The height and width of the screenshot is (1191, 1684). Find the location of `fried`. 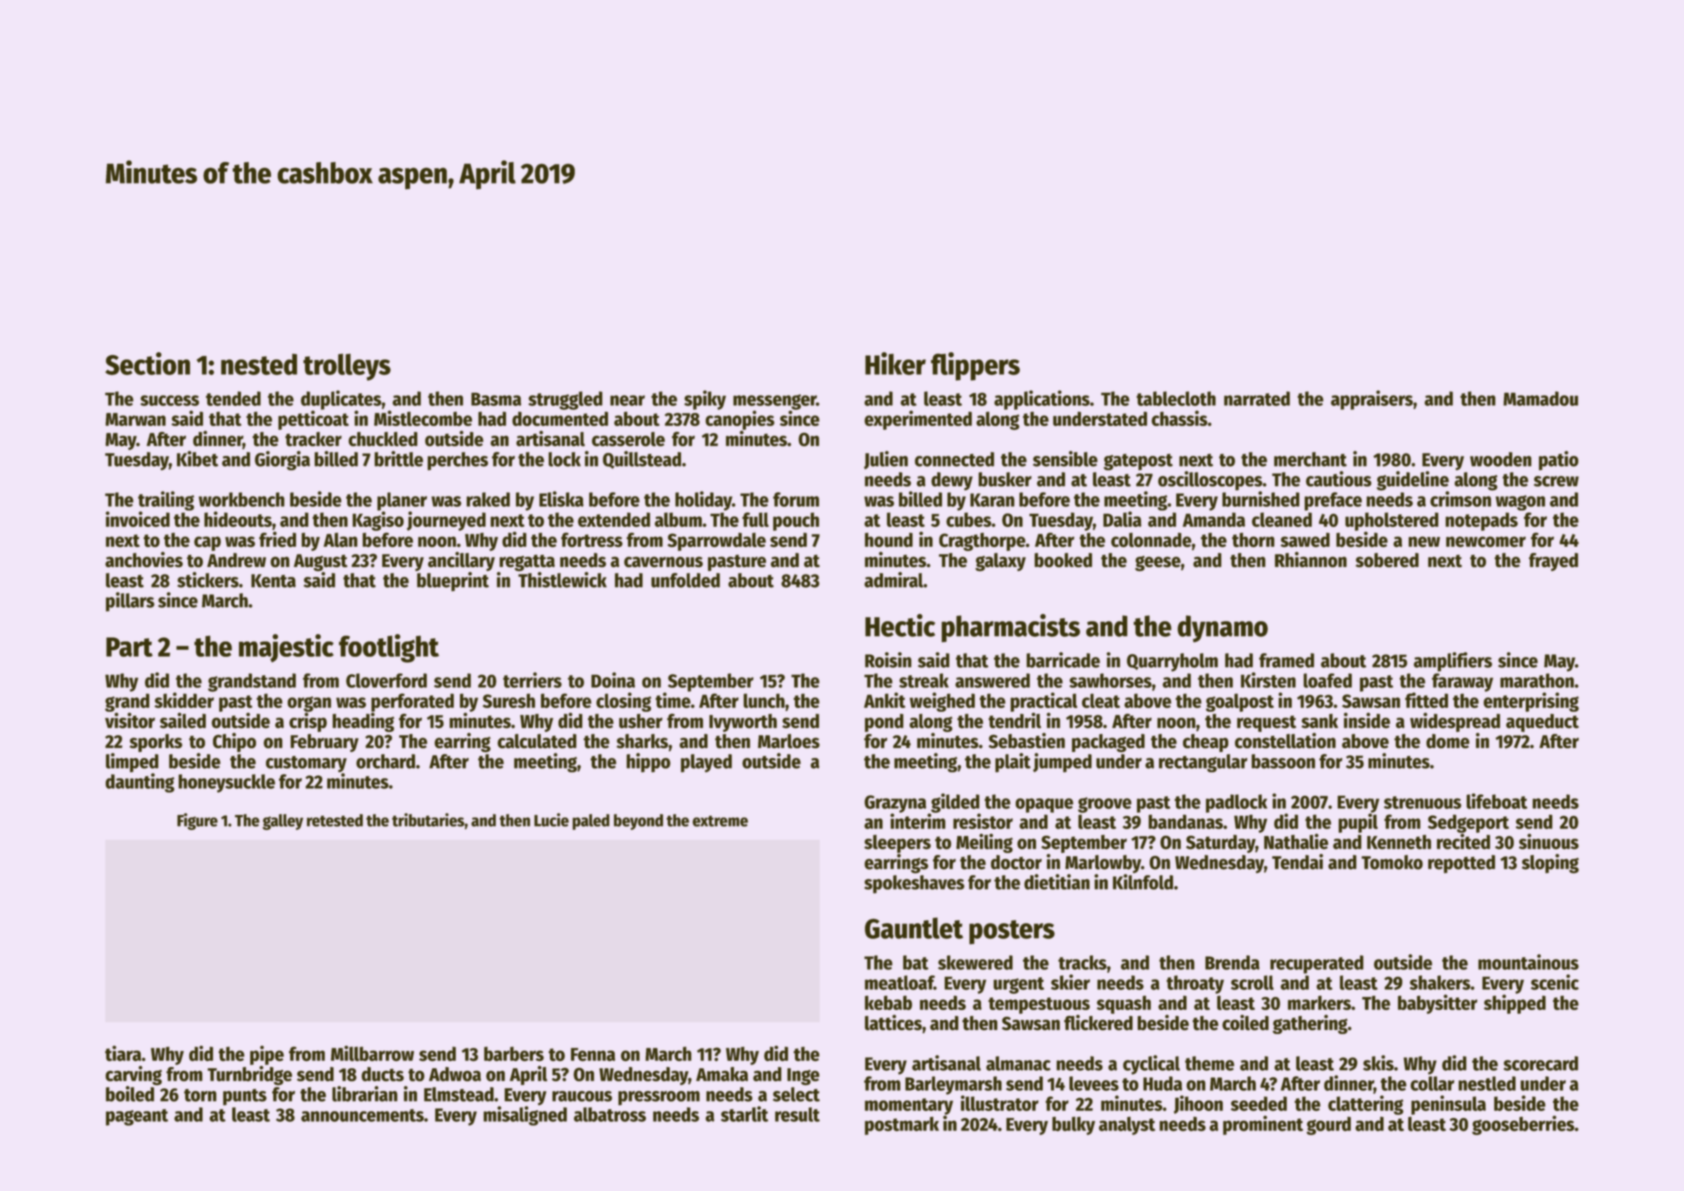

fried is located at coordinates (277, 539).
